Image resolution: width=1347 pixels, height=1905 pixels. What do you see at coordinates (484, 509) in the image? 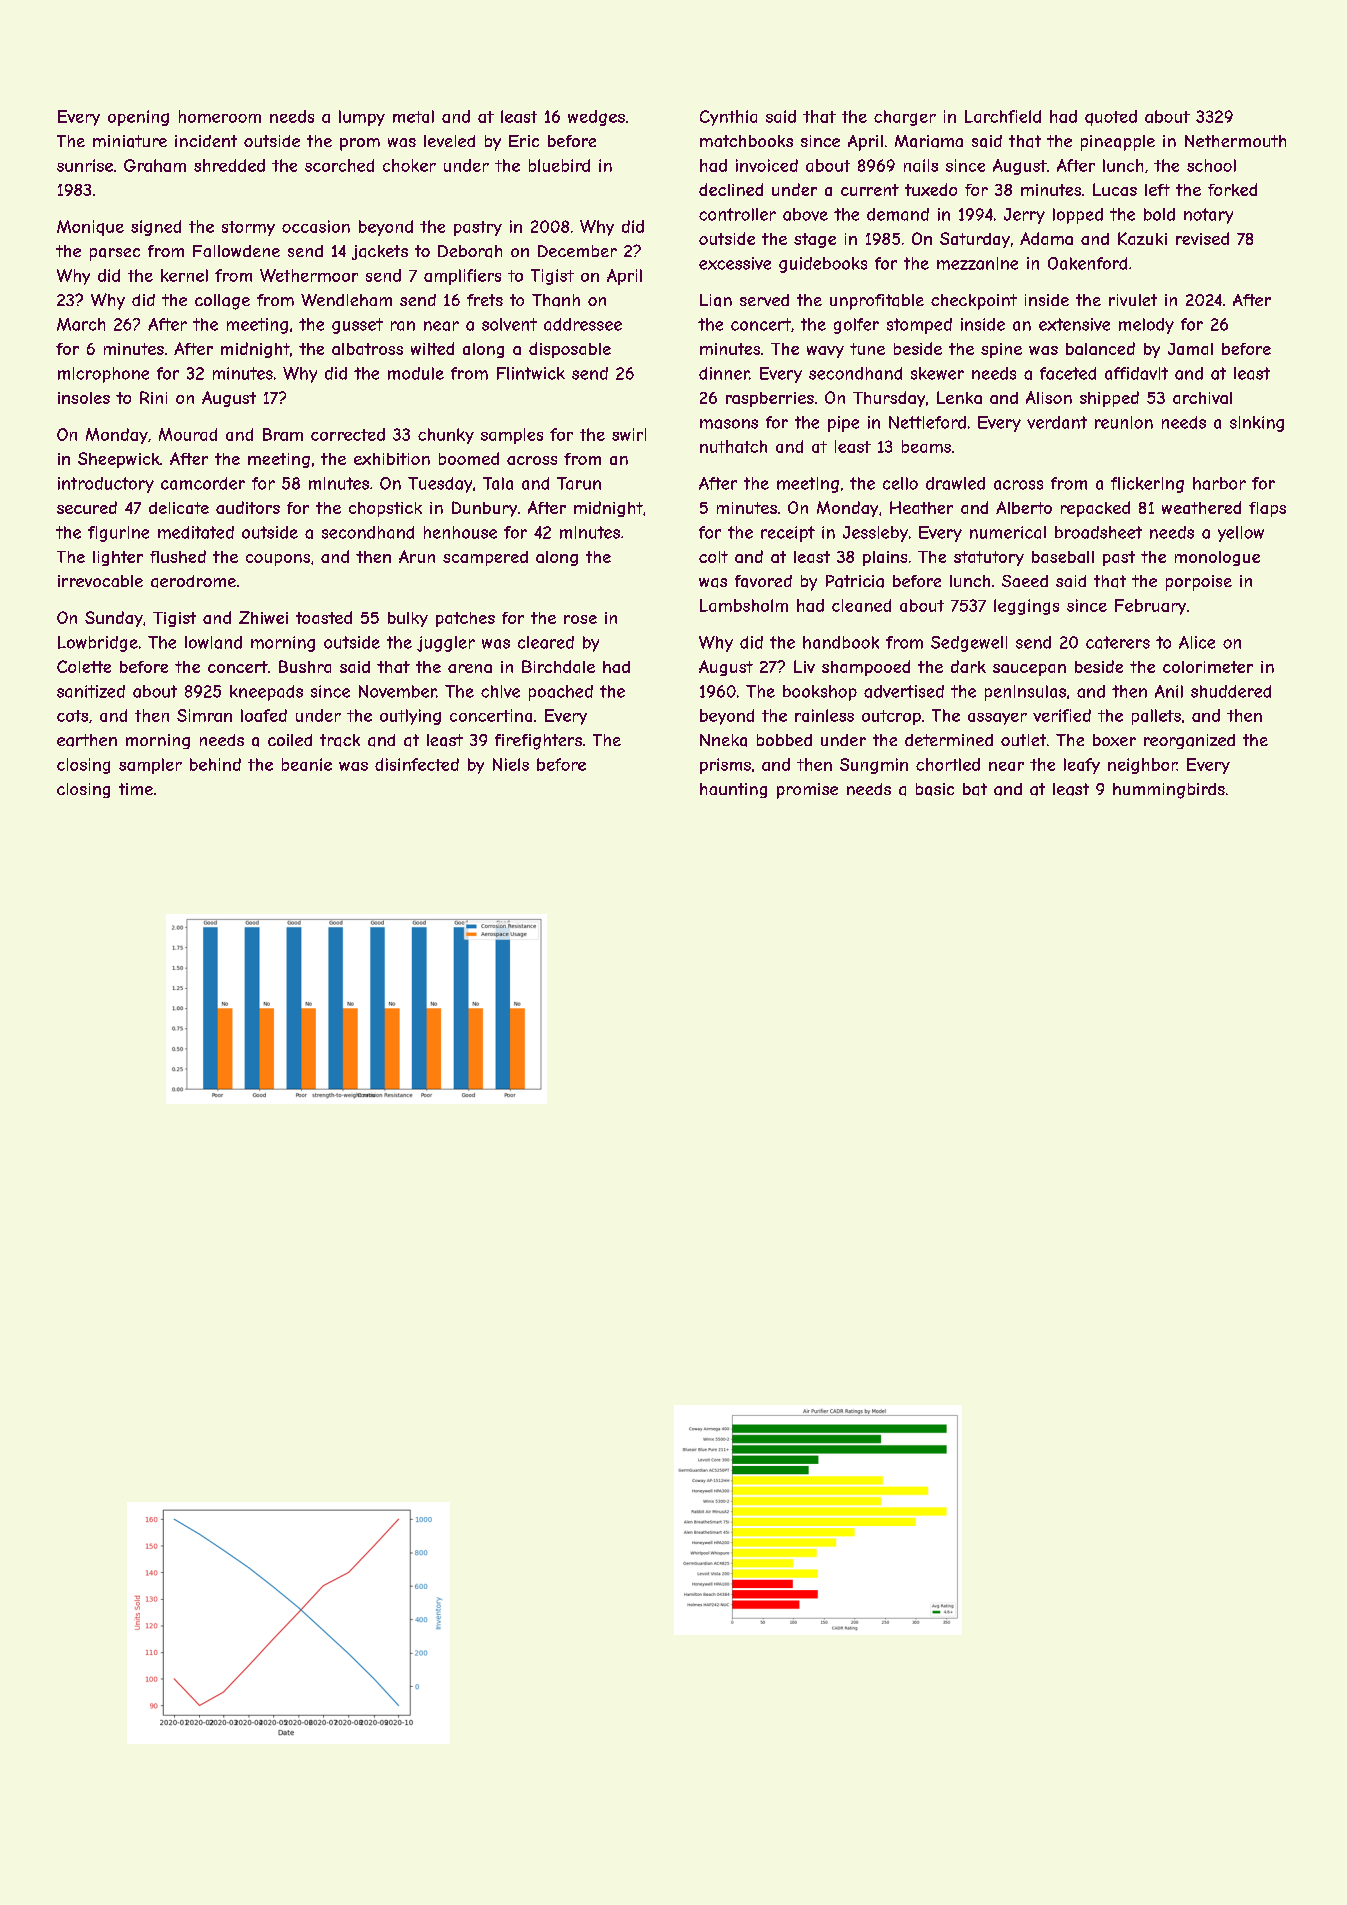
I see `Dunbury` at bounding box center [484, 509].
